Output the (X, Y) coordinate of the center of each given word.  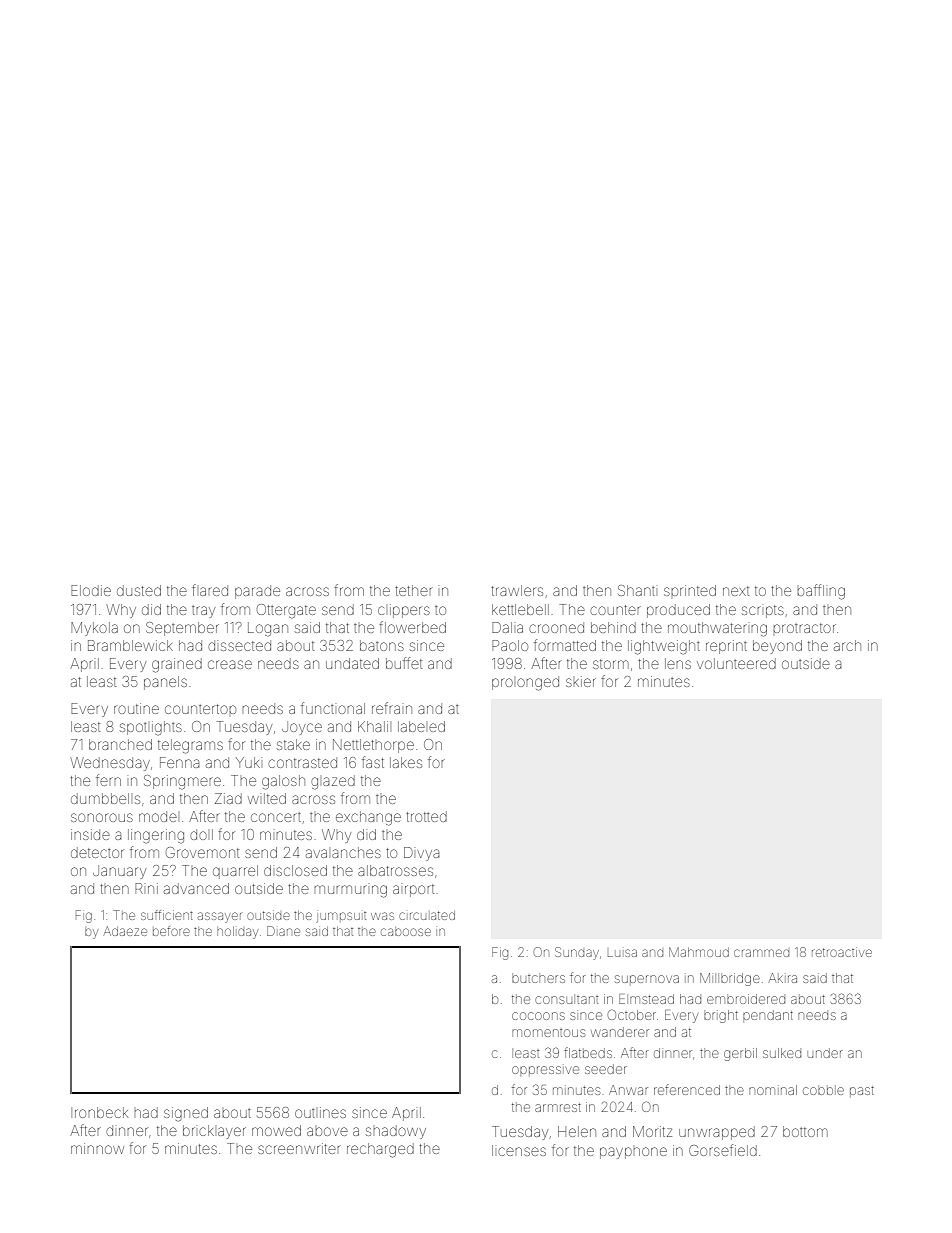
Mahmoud (699, 952)
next (736, 591)
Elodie (91, 590)
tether (414, 590)
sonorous (102, 817)
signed (186, 1114)
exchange (368, 818)
